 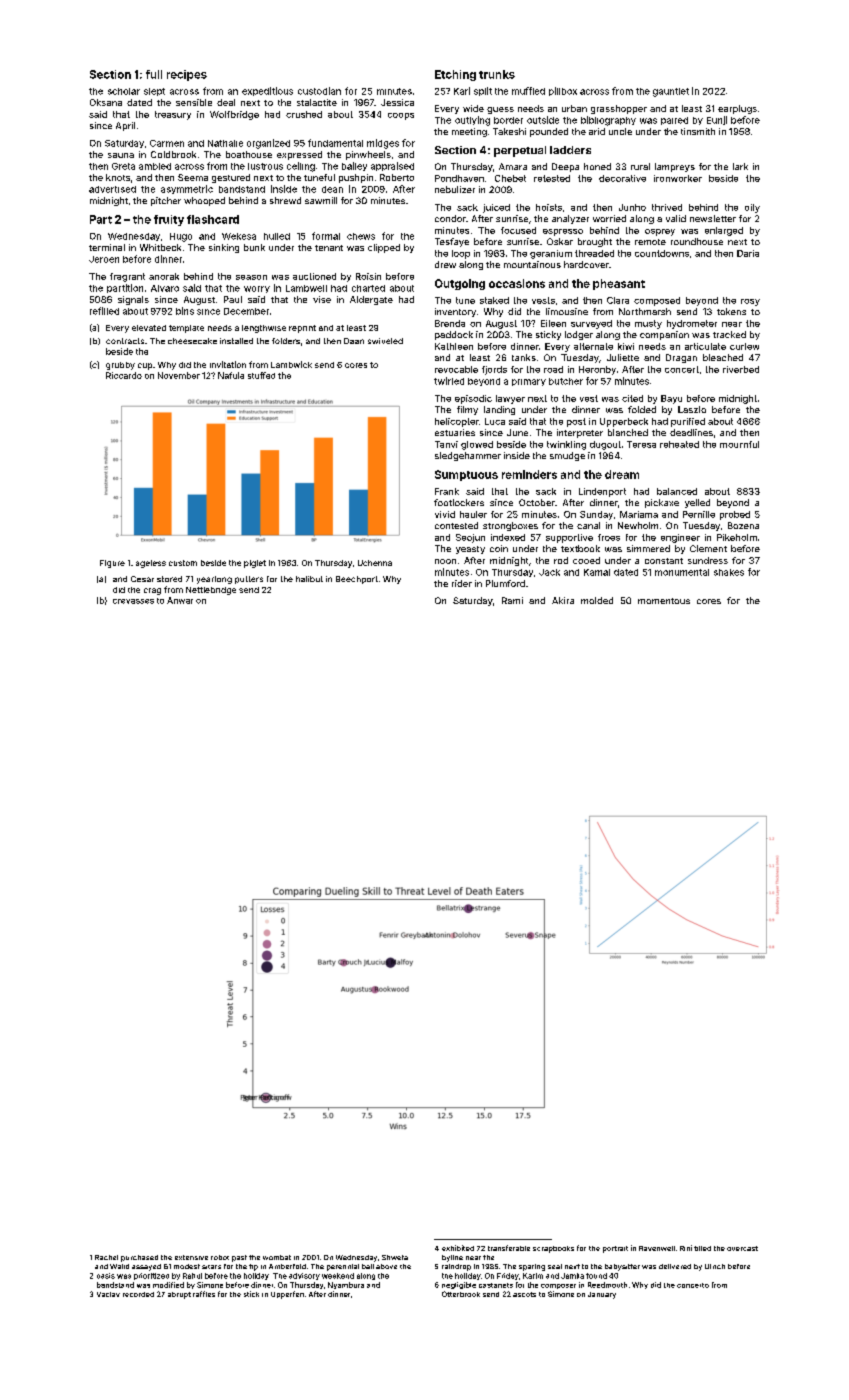 I want to click on custodian, so click(x=319, y=91).
